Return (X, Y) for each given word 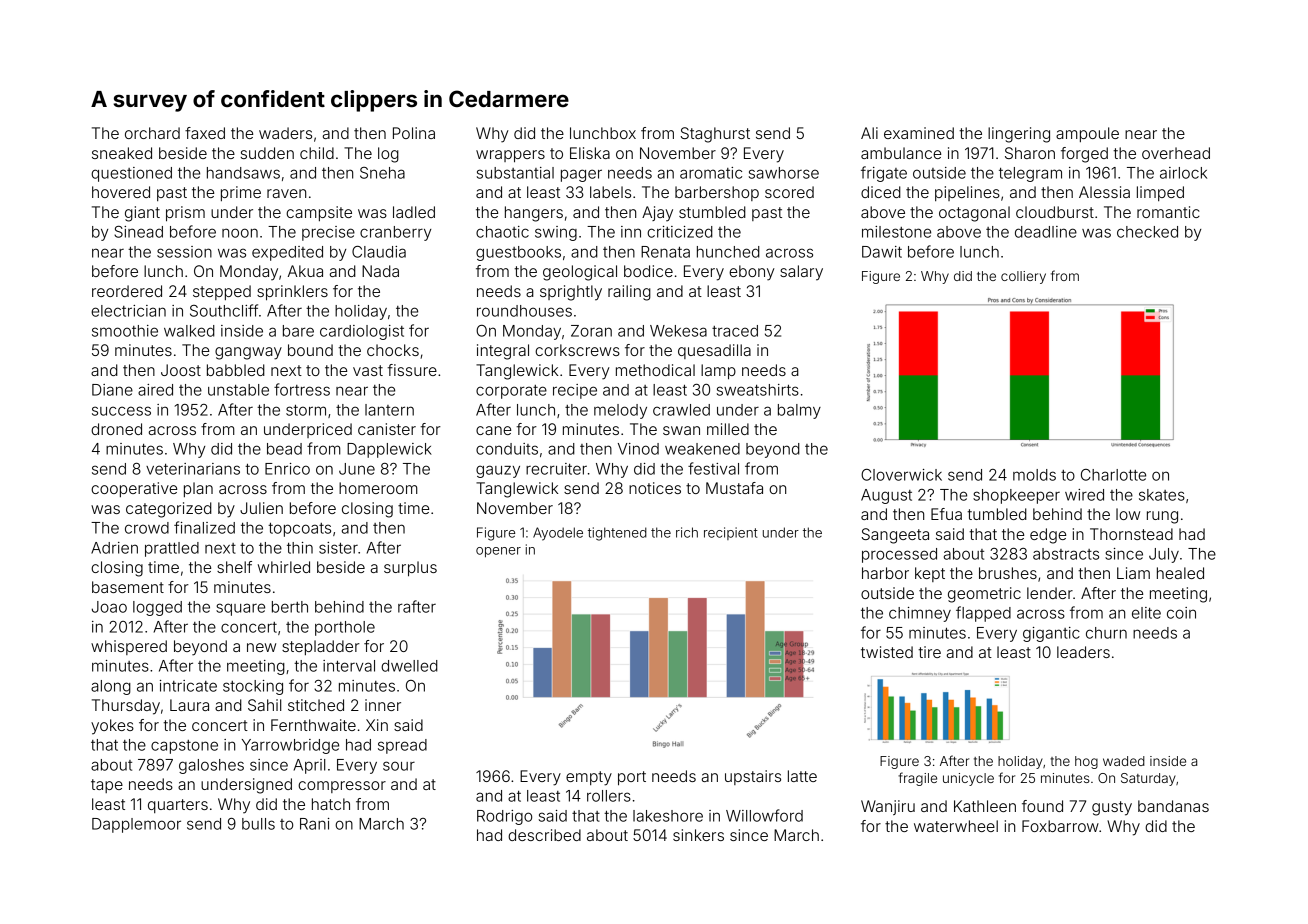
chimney (920, 614)
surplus (410, 568)
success (121, 411)
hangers (534, 214)
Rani (315, 824)
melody (620, 411)
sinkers (698, 835)
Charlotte (1113, 475)
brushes (1008, 573)
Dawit (882, 252)
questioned (131, 174)
